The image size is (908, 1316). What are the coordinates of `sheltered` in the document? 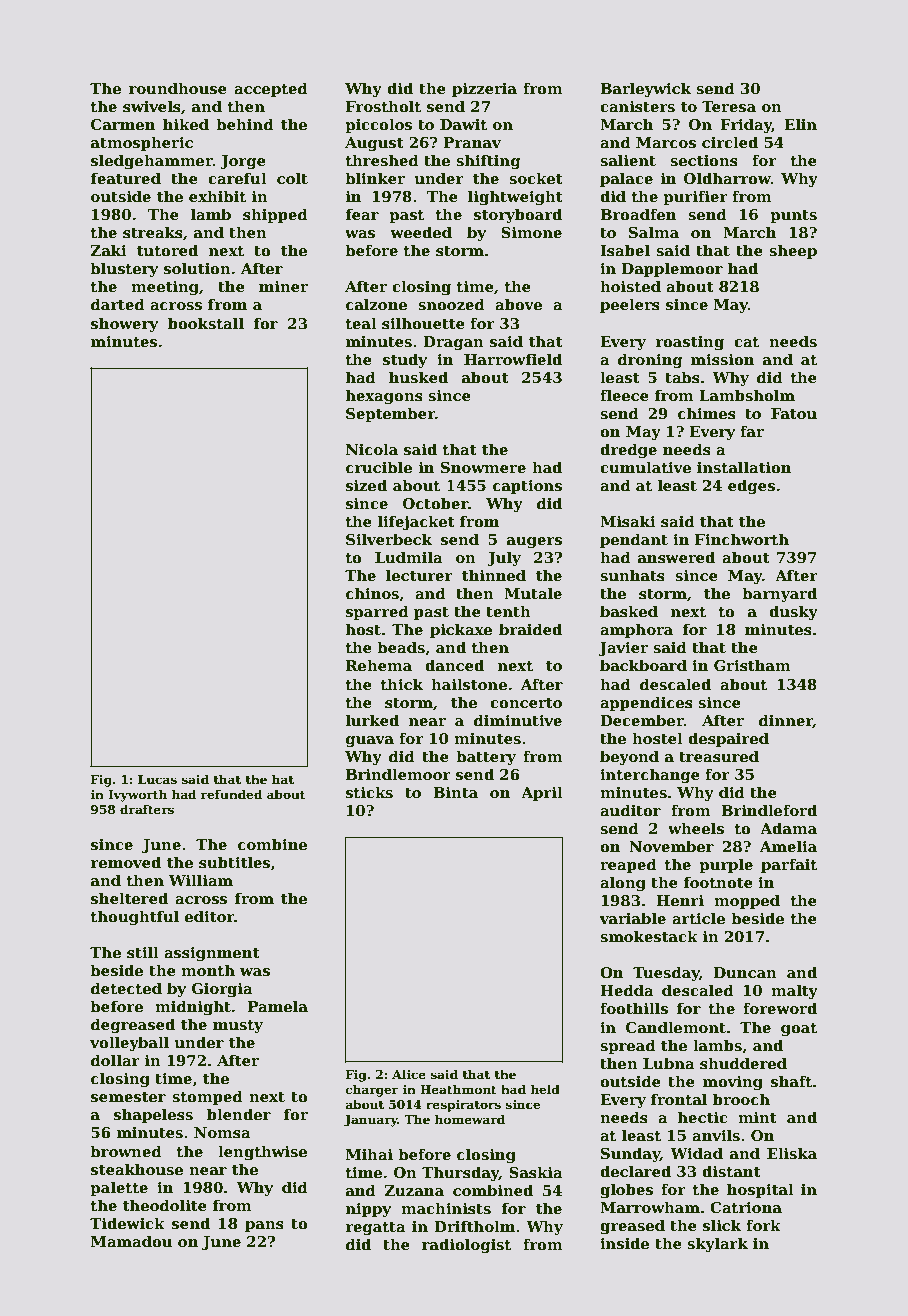 It's located at (129, 898).
